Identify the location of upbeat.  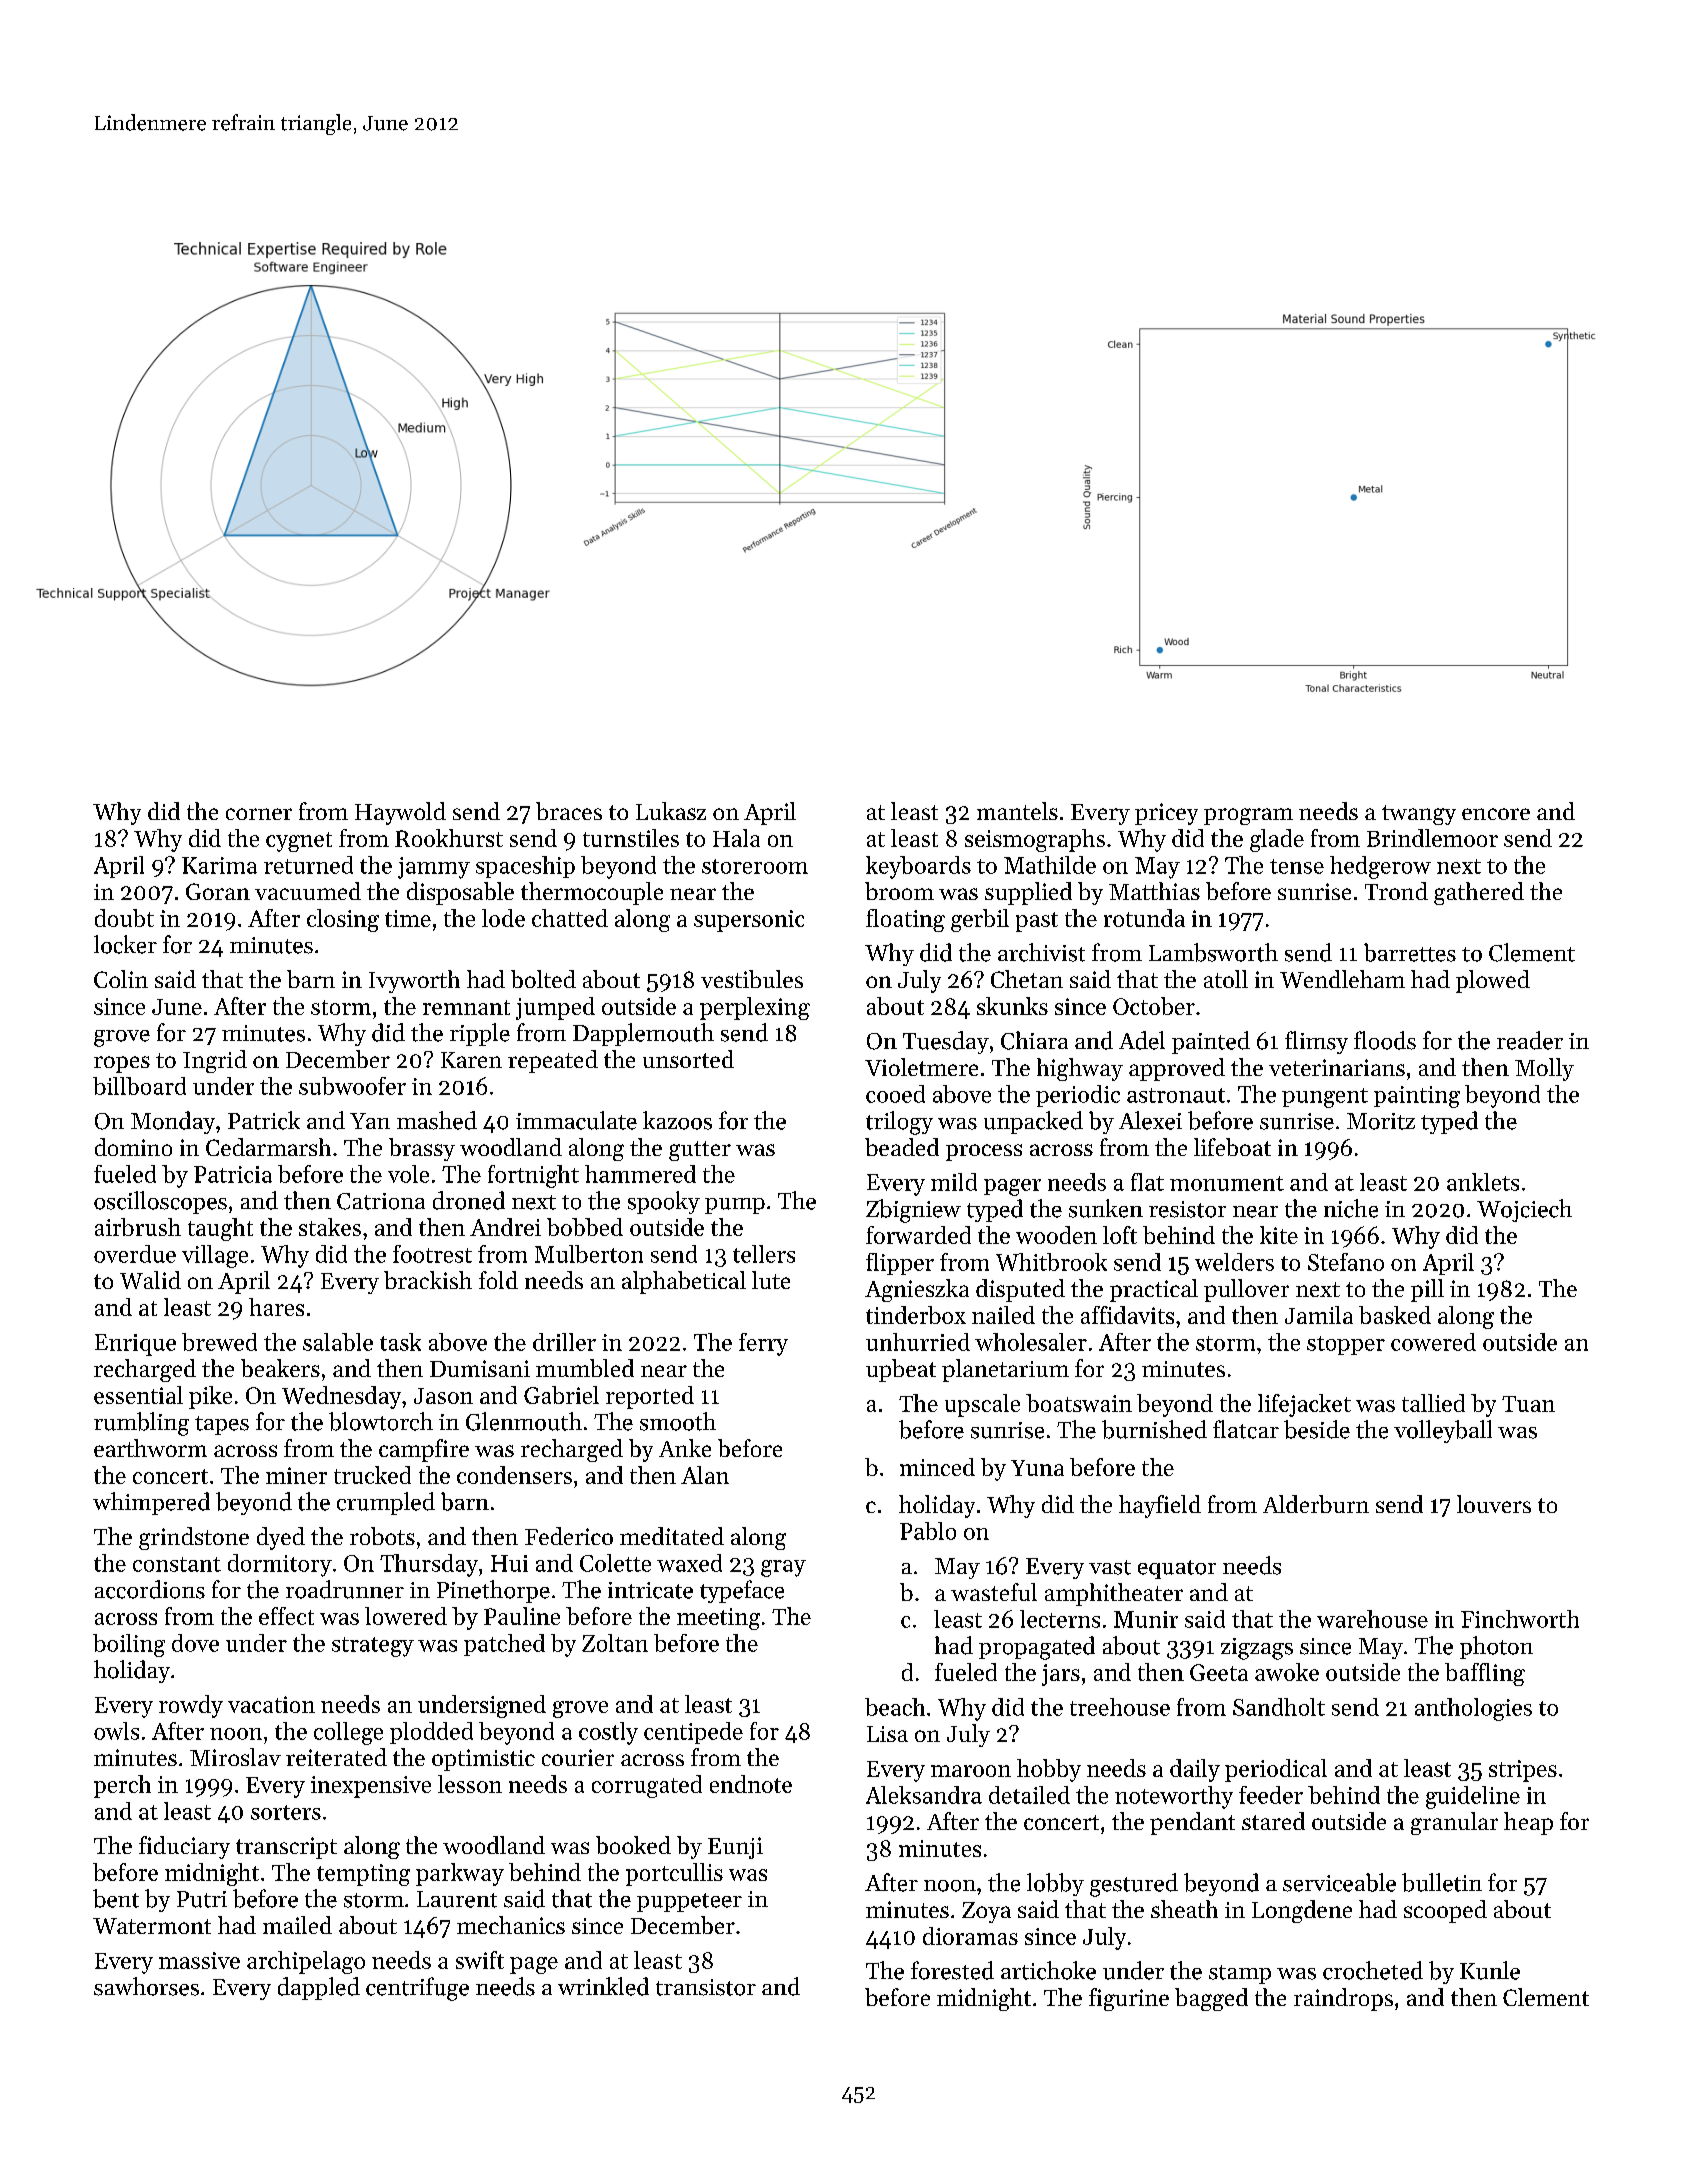
(901, 1370).
